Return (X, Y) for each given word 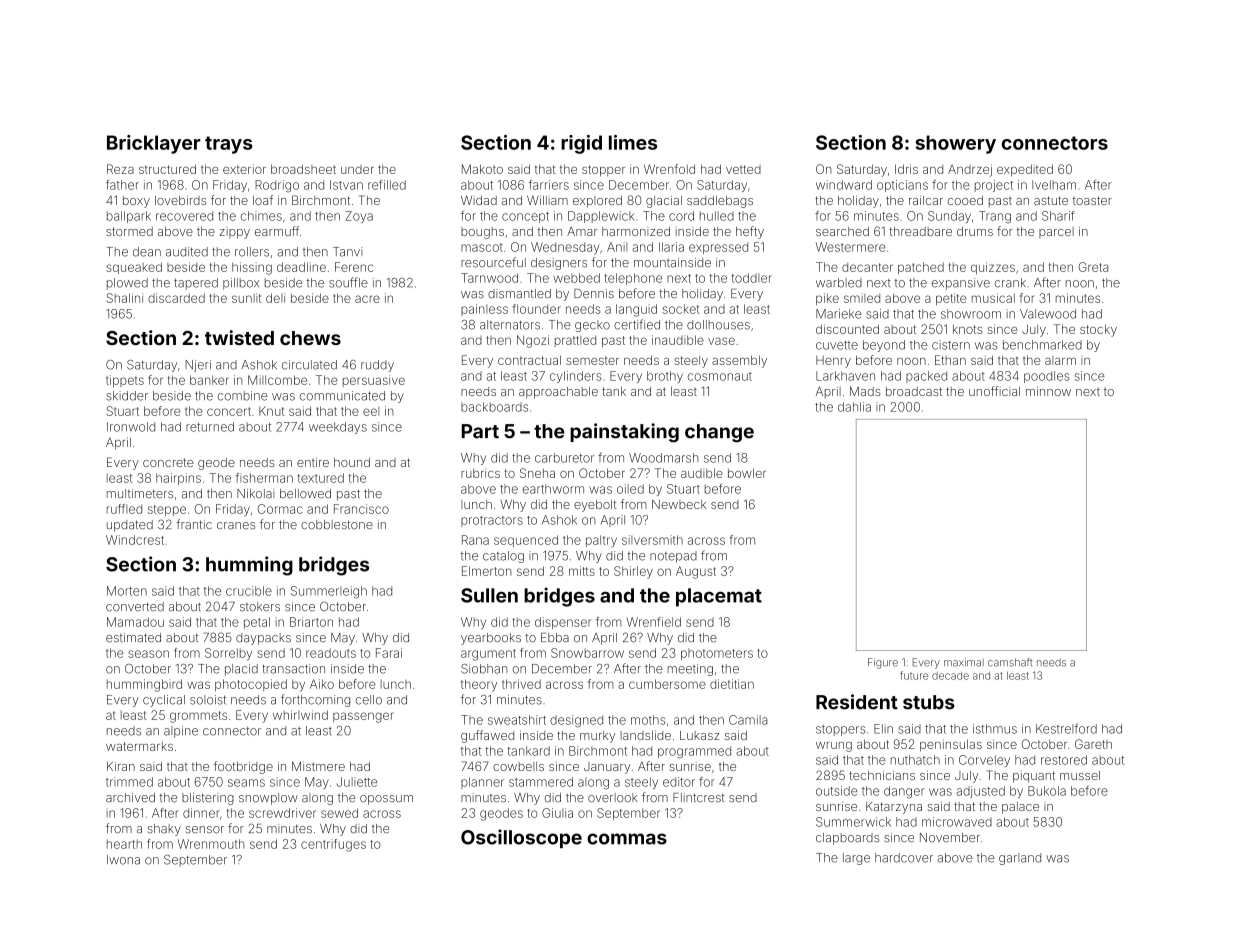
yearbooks (491, 639)
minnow (1048, 391)
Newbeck (679, 504)
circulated (309, 365)
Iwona (123, 860)
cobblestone (337, 525)
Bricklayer (154, 144)
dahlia (854, 407)
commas (627, 839)
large (856, 859)
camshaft (1010, 662)
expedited (1025, 170)
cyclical (164, 701)
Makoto (482, 169)
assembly (739, 361)
